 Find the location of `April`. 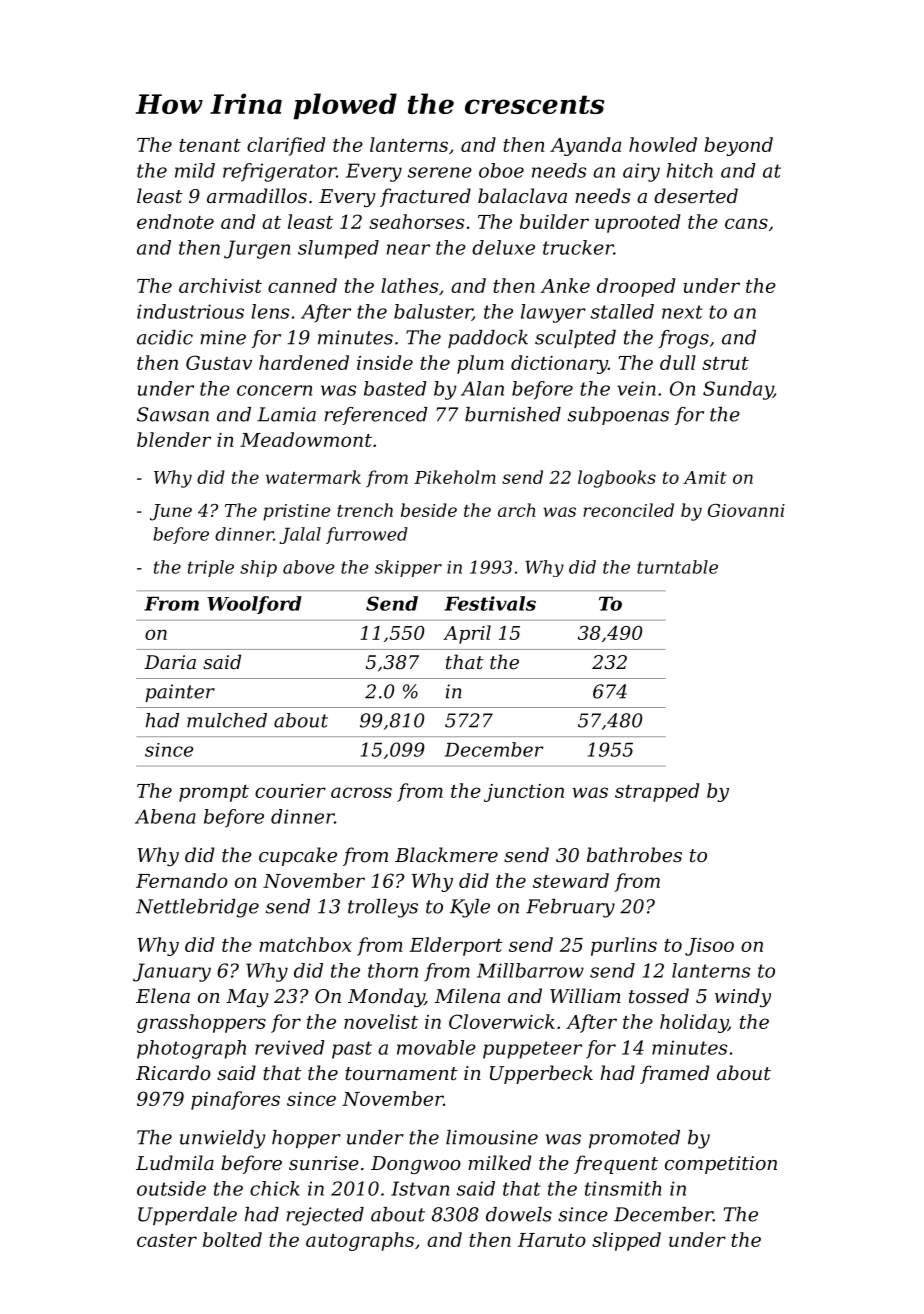

April is located at coordinates (467, 634).
